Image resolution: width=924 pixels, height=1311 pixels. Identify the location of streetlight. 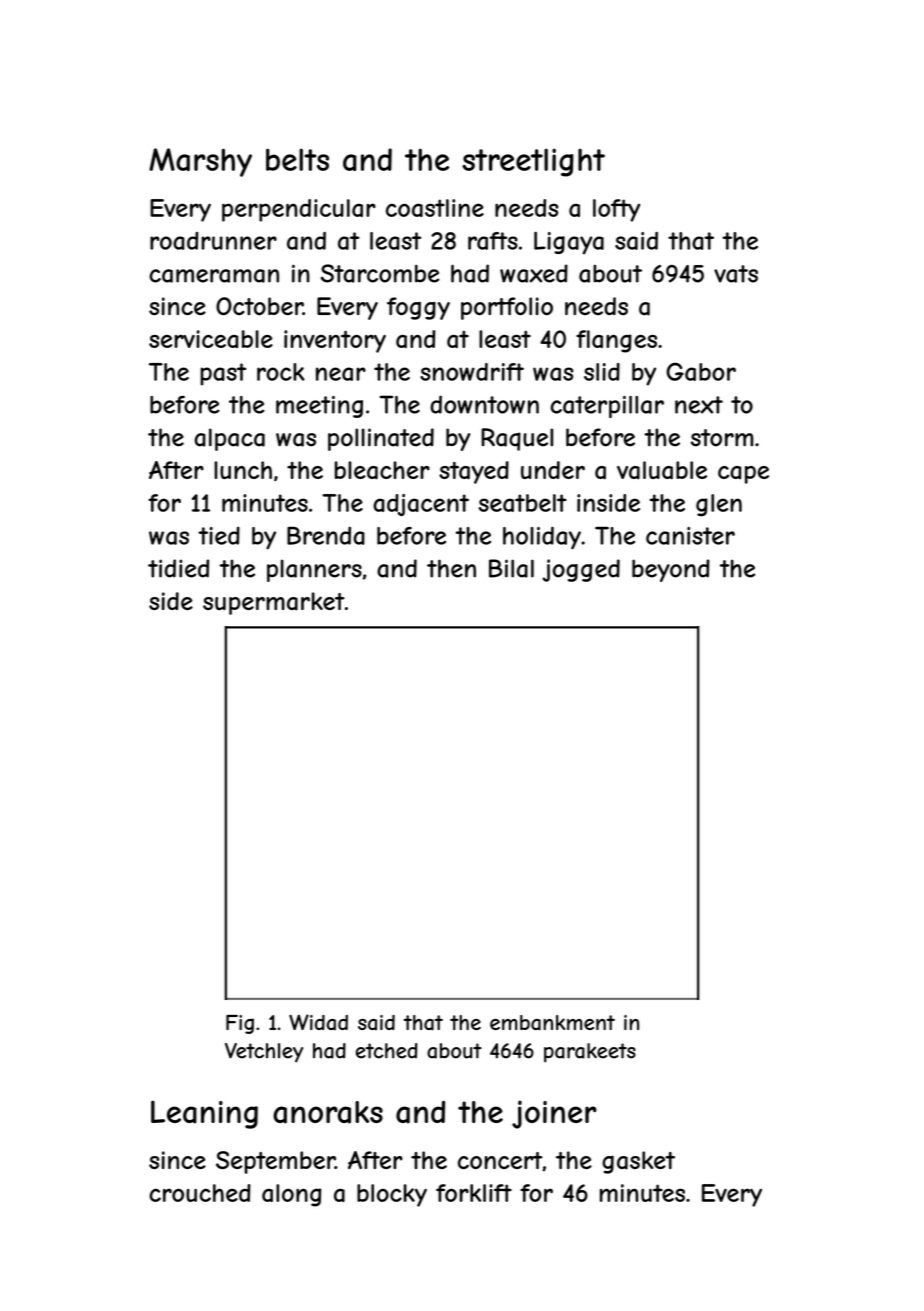
(533, 162).
